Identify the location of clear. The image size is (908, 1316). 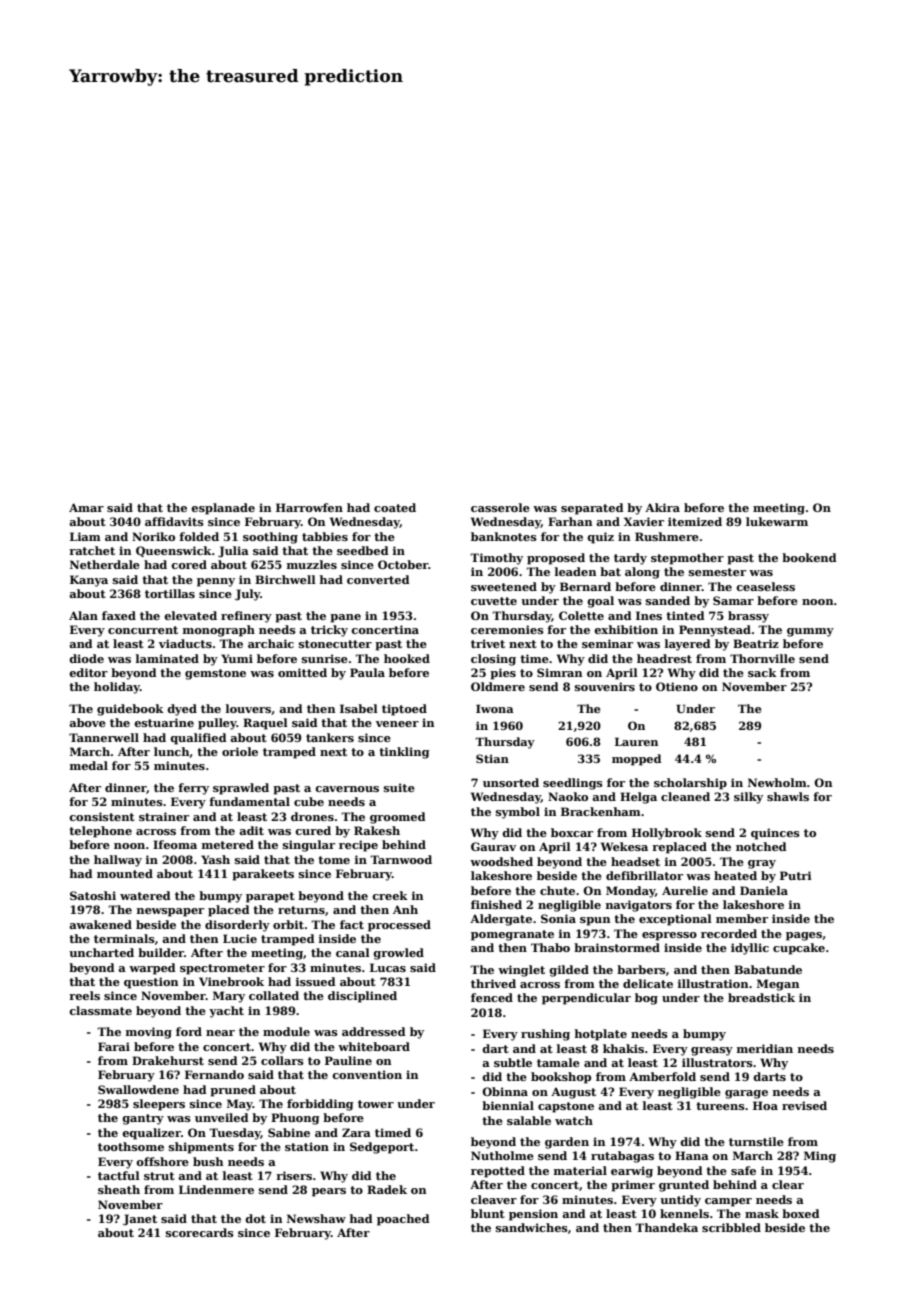
(788, 1184).
